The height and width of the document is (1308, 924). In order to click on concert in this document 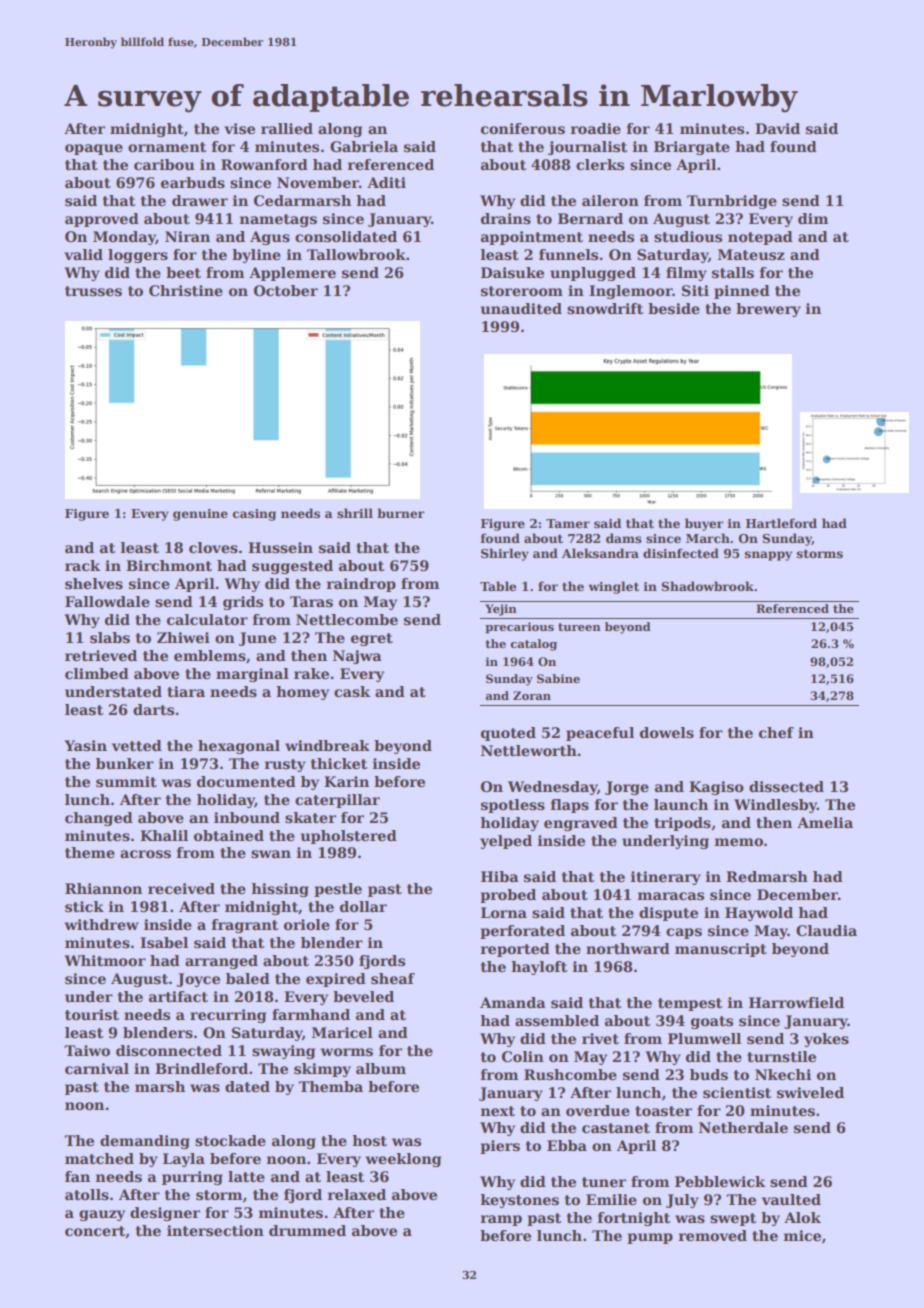, I will do `click(95, 1232)`.
